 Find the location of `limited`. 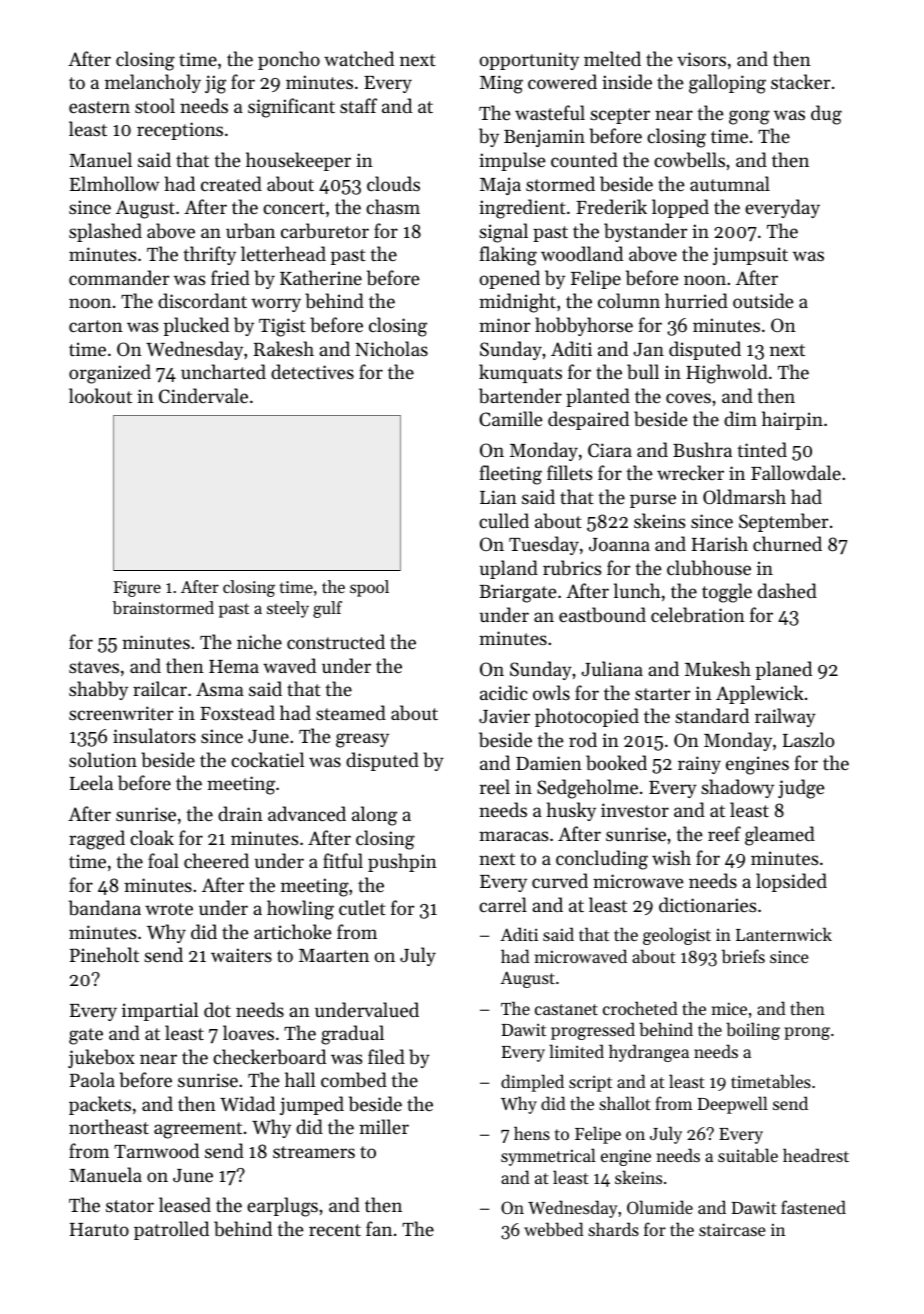

limited is located at coordinates (576, 1051).
